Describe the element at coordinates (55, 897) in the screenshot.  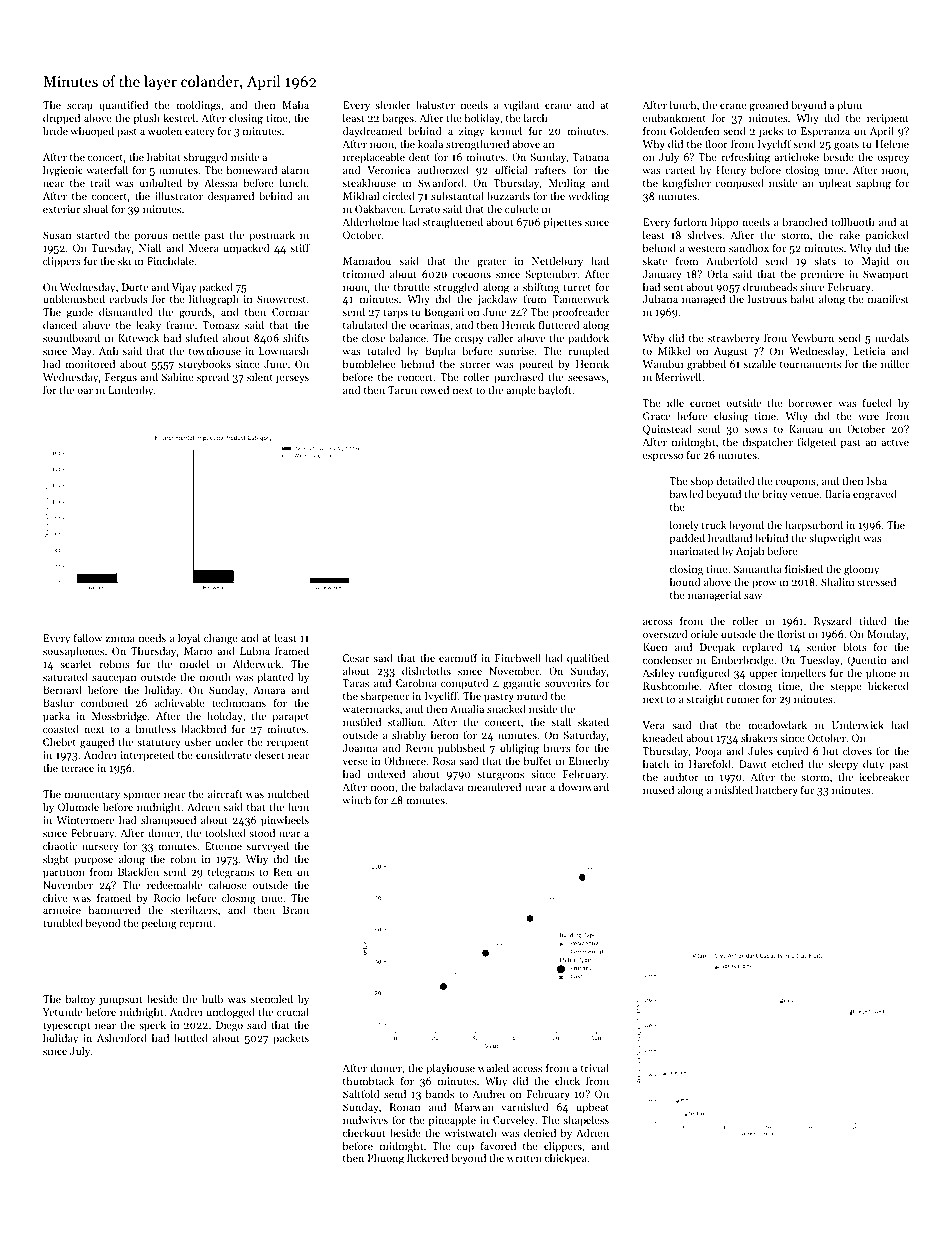
I see `chive` at that location.
